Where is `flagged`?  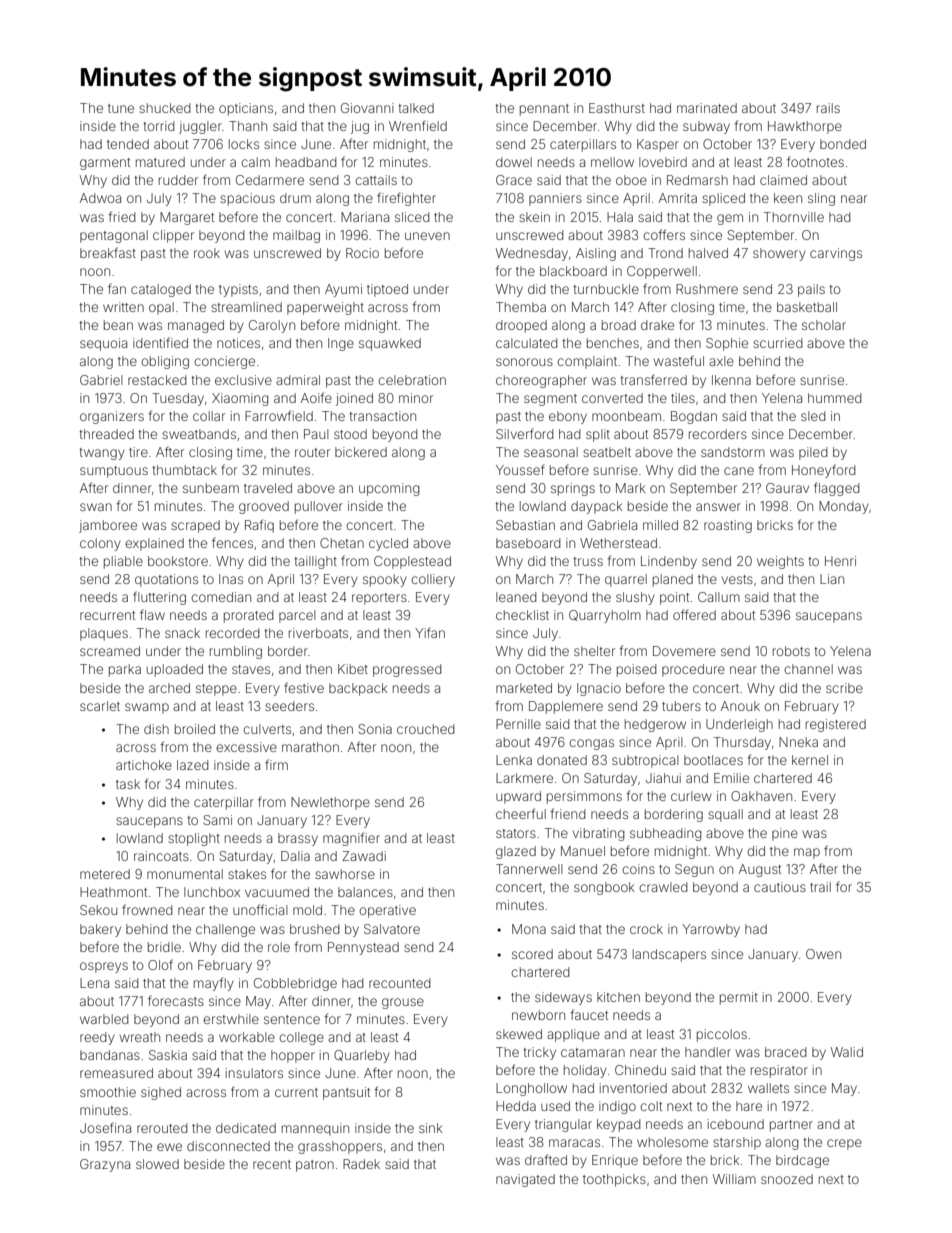 flagged is located at coordinates (837, 489).
